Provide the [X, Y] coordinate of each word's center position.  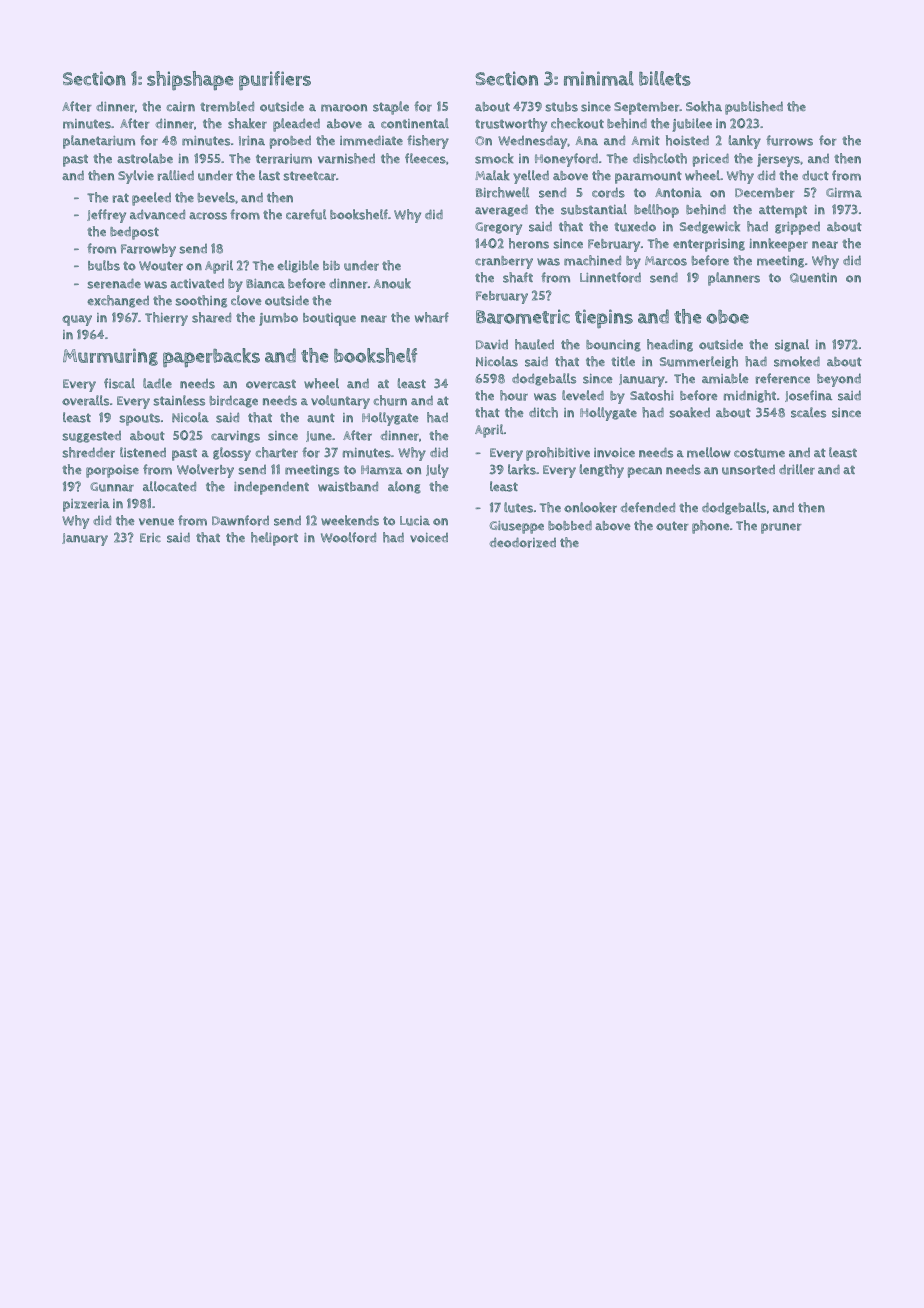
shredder [88, 452]
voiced [429, 537]
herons [529, 243]
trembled [227, 106]
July [437, 471]
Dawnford [240, 520]
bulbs [104, 265]
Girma [844, 192]
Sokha [704, 106]
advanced [157, 214]
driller [797, 469]
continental [415, 123]
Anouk [392, 283]
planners [734, 279]
